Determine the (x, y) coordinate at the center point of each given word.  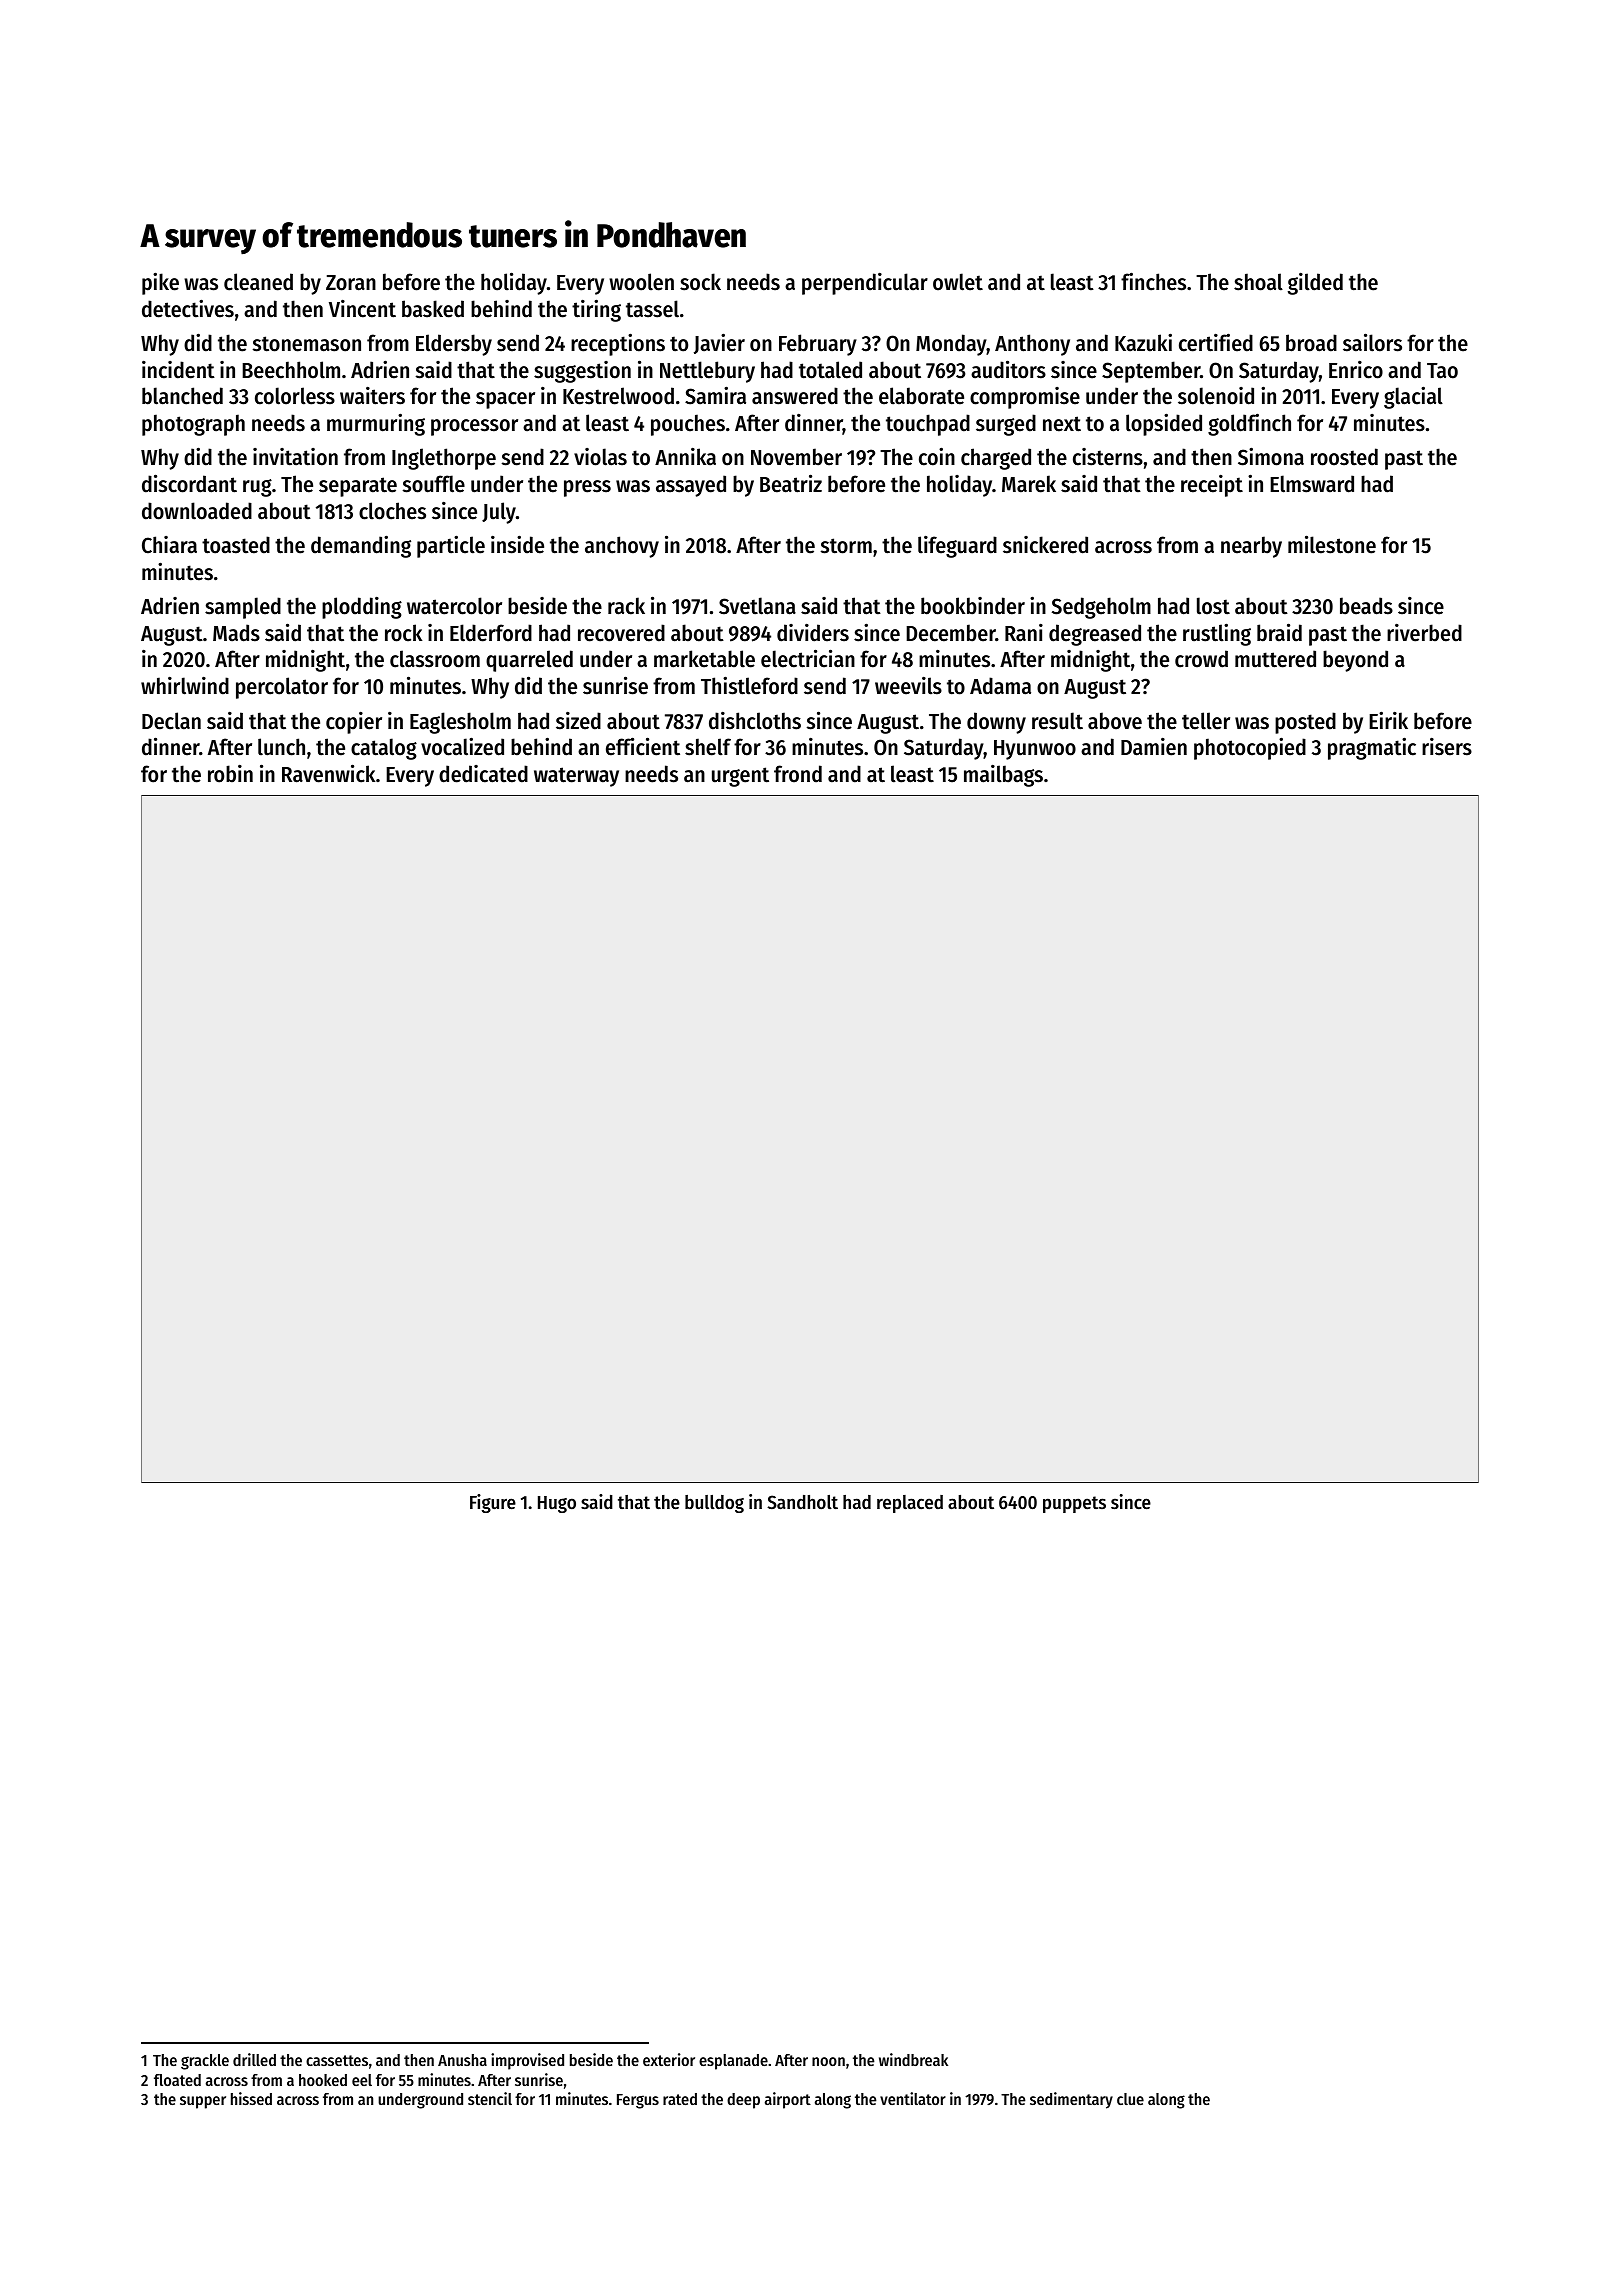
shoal (1258, 282)
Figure (493, 1503)
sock (700, 282)
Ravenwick (328, 773)
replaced (910, 1504)
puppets (1074, 1504)
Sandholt (802, 1502)
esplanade (733, 2062)
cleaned (258, 282)
